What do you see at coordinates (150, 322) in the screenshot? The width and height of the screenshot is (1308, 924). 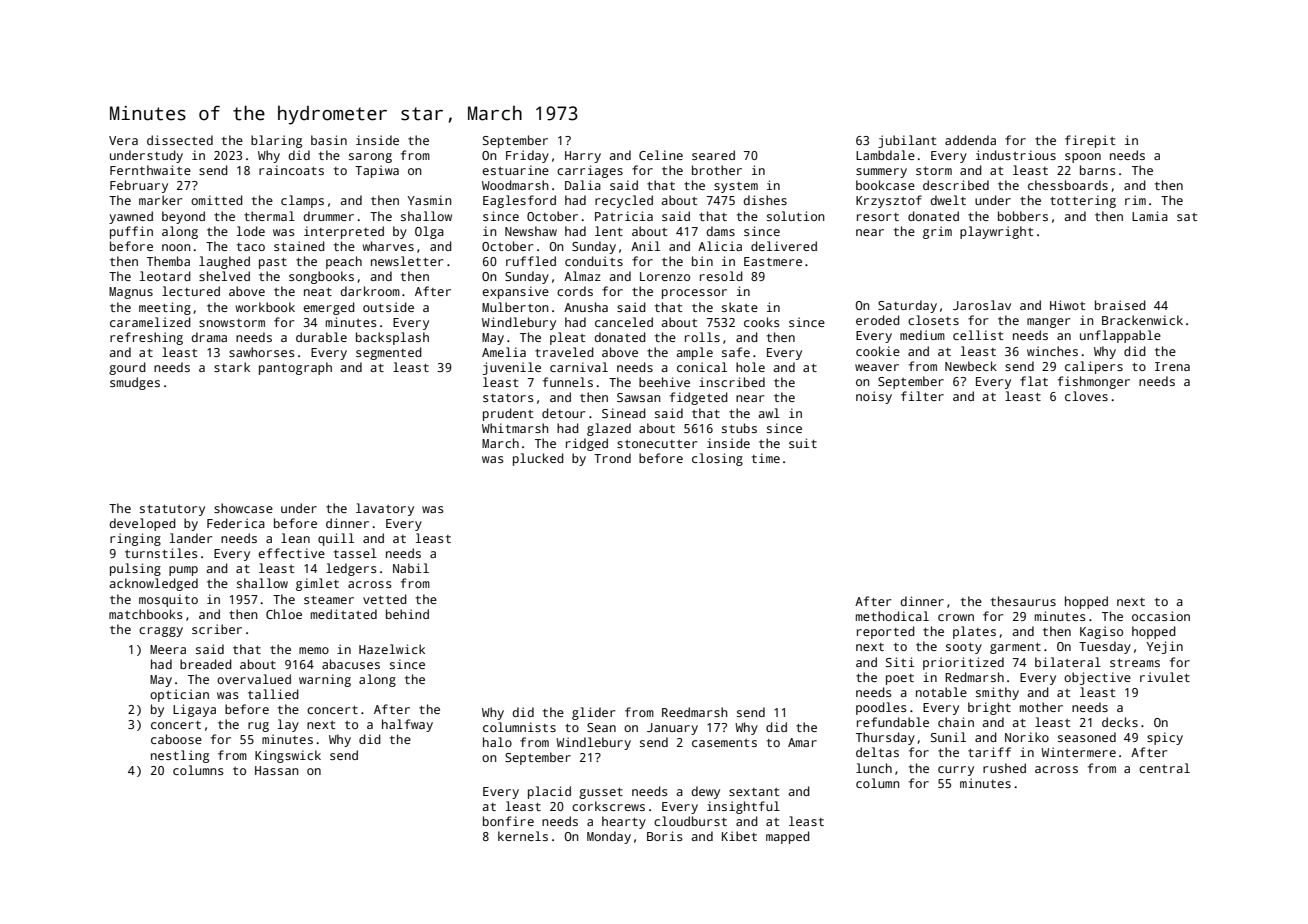 I see `caramelized` at bounding box center [150, 322].
